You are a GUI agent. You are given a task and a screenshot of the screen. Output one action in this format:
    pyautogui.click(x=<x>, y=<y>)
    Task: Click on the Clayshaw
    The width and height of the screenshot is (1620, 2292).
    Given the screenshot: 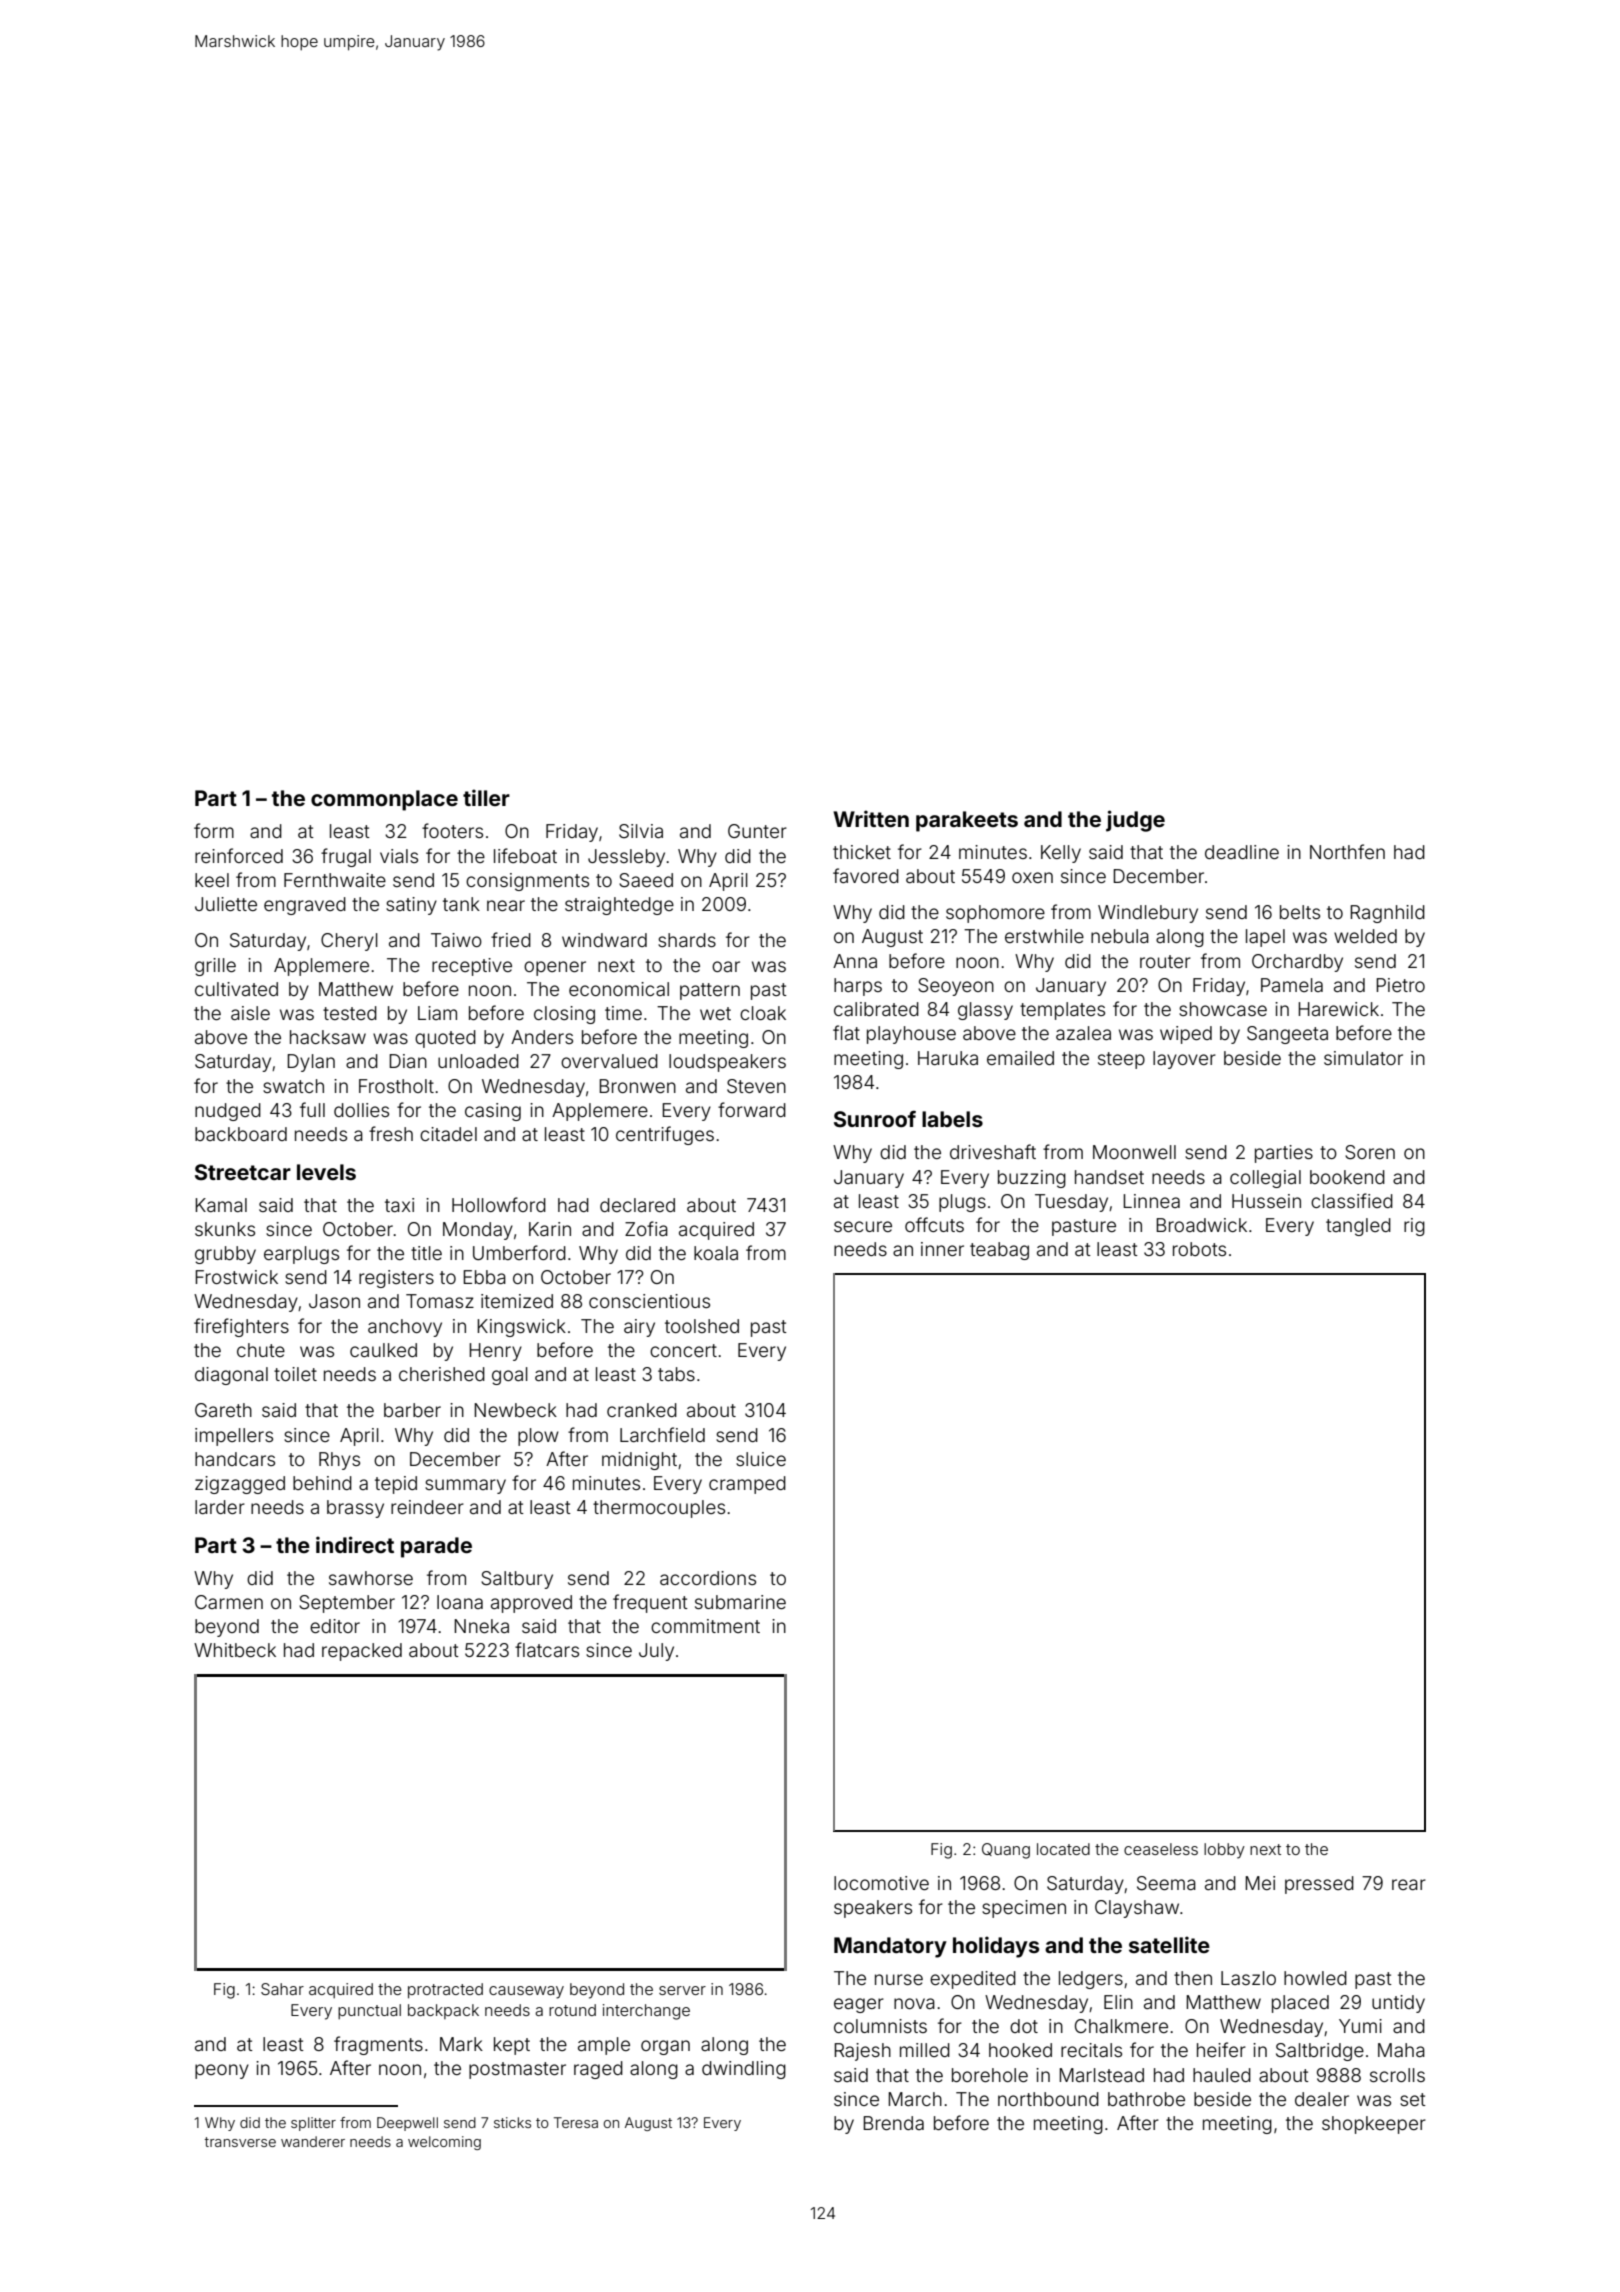 What is the action you would take?
    pyautogui.click(x=1137, y=1909)
